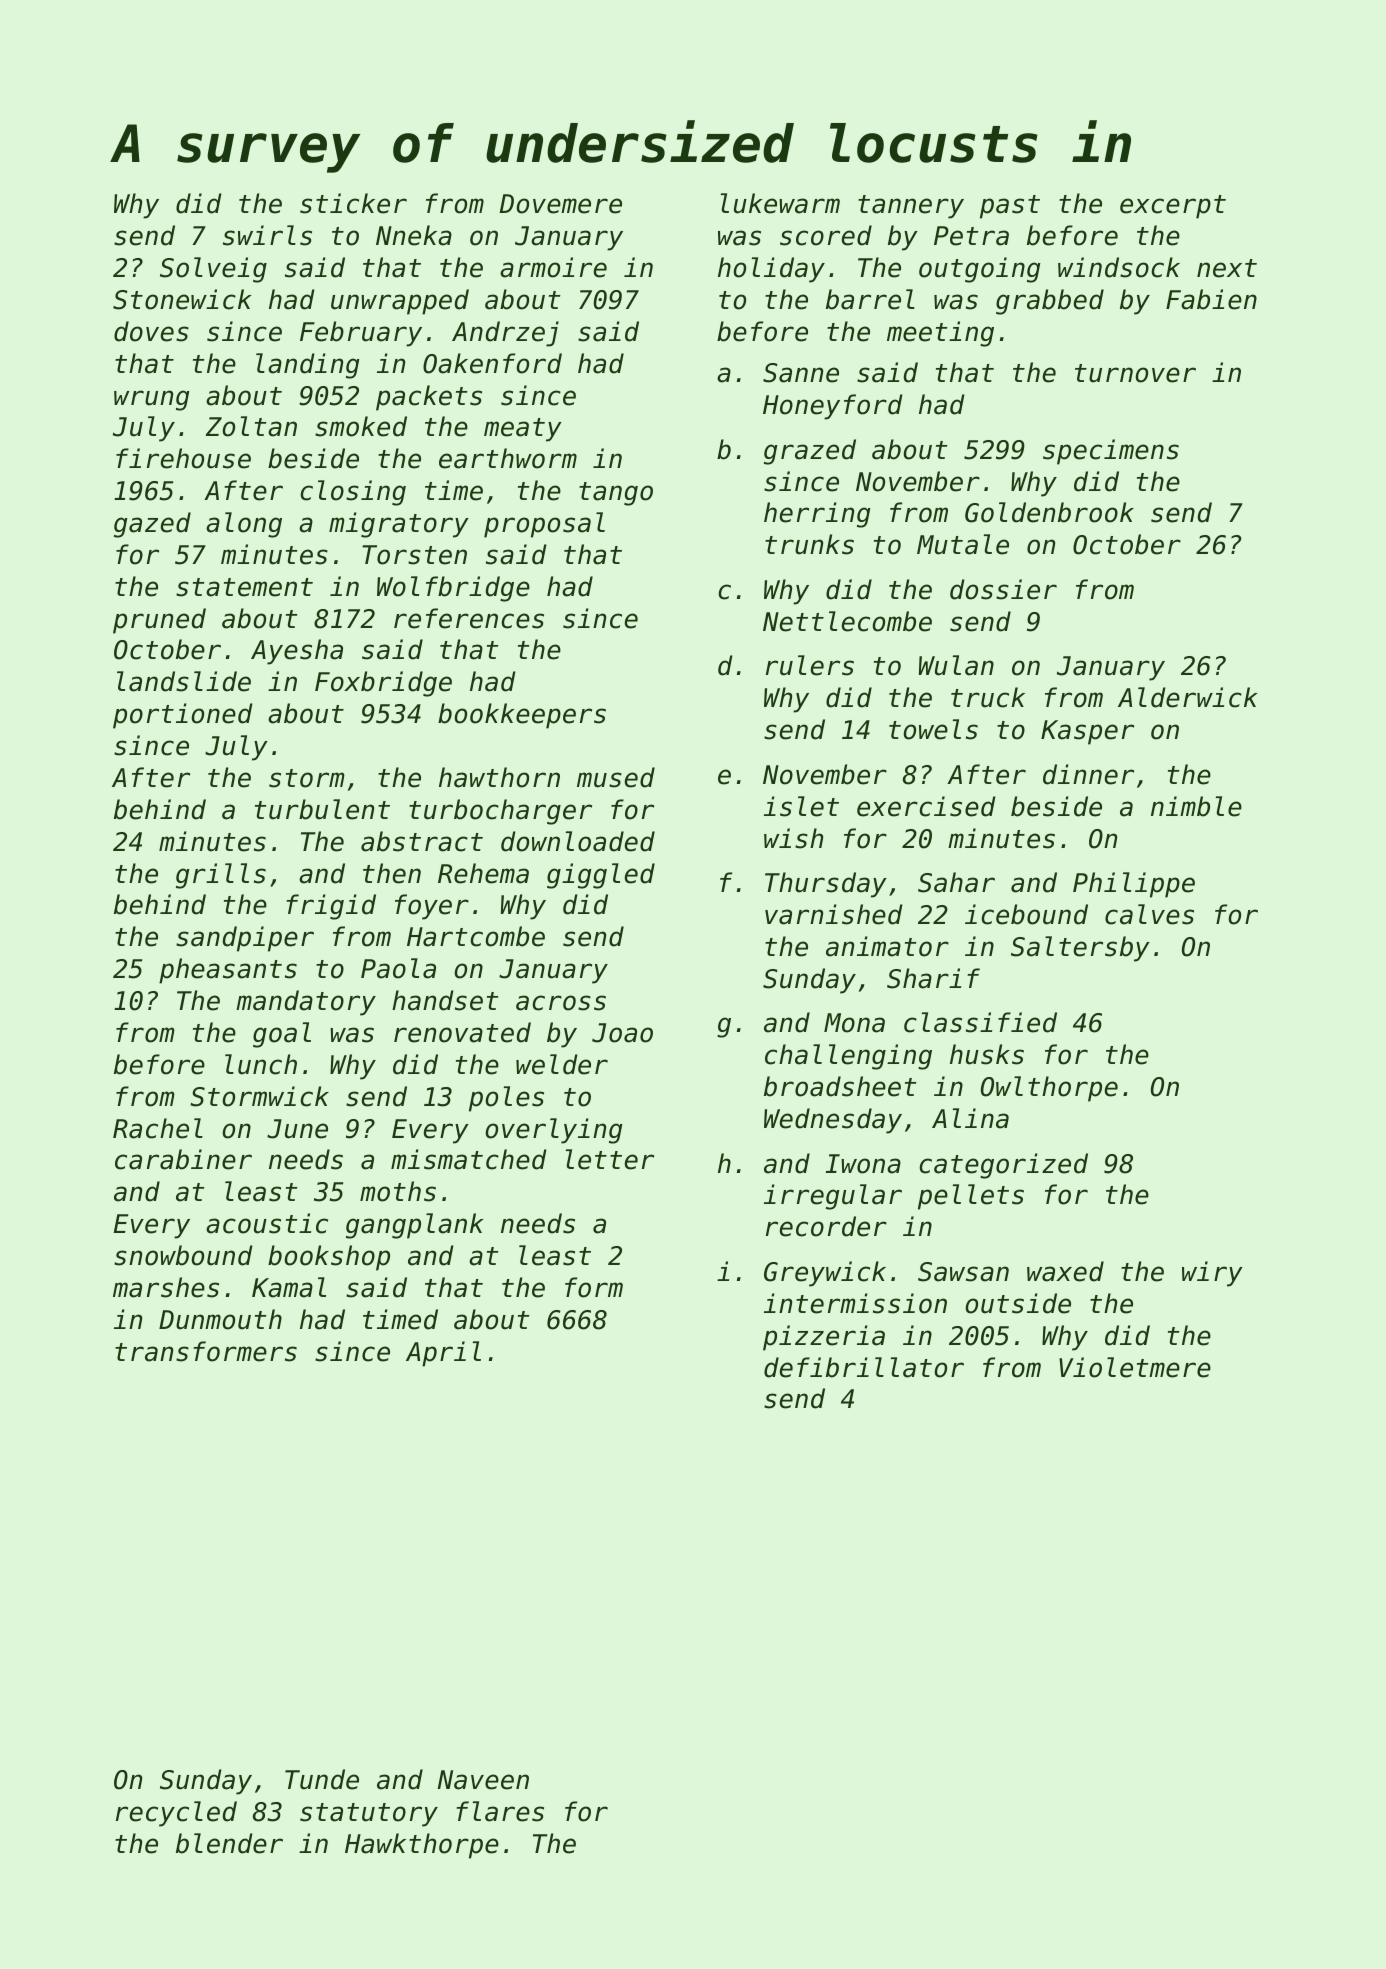 This page has width=1386, height=1969. I want to click on along, so click(244, 525).
